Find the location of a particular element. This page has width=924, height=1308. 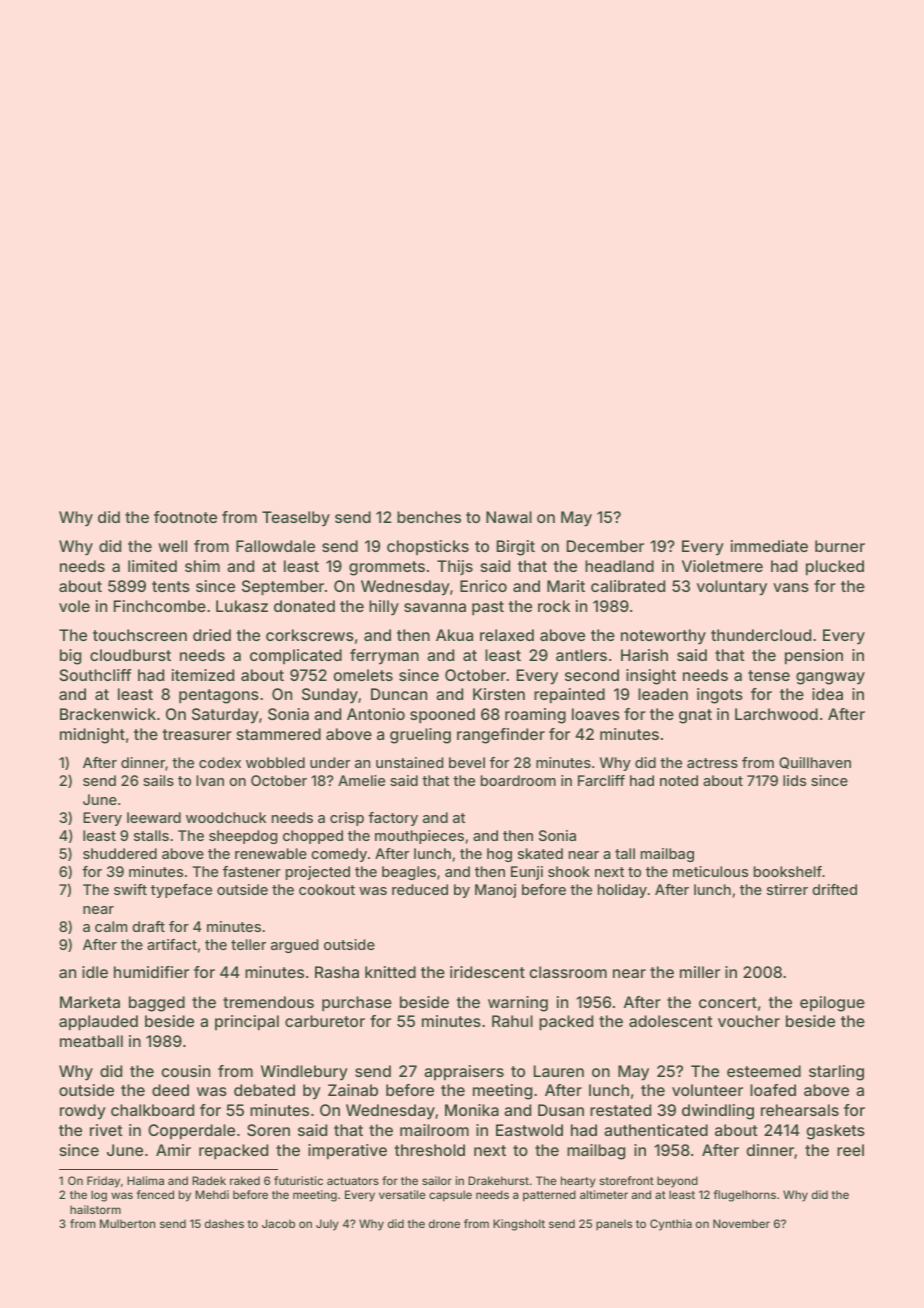

vans is located at coordinates (791, 587).
